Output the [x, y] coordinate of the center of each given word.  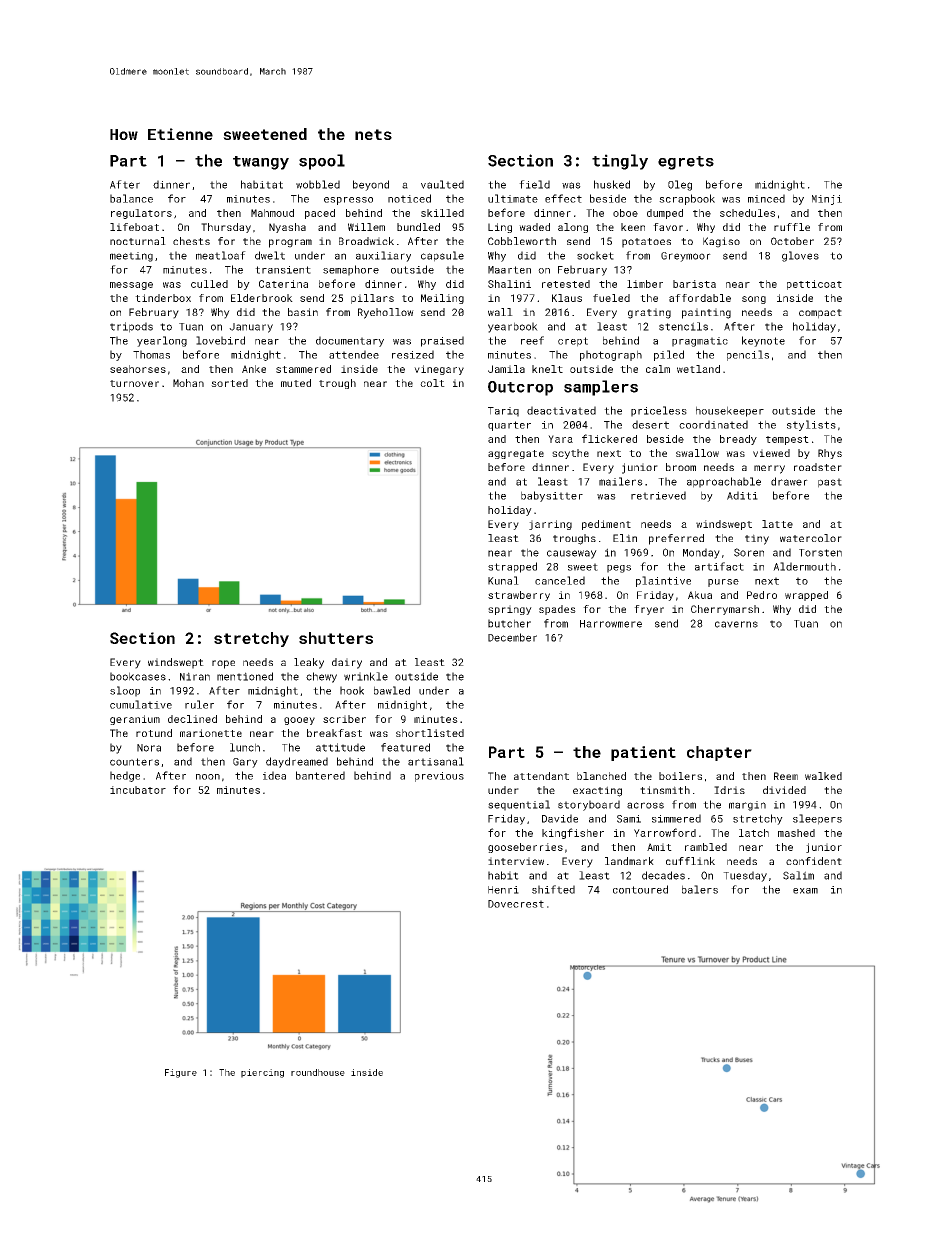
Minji [827, 200]
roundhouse [318, 1072]
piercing [262, 1073]
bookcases [138, 676]
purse [723, 583]
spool [322, 162]
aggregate [516, 454]
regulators [141, 214]
